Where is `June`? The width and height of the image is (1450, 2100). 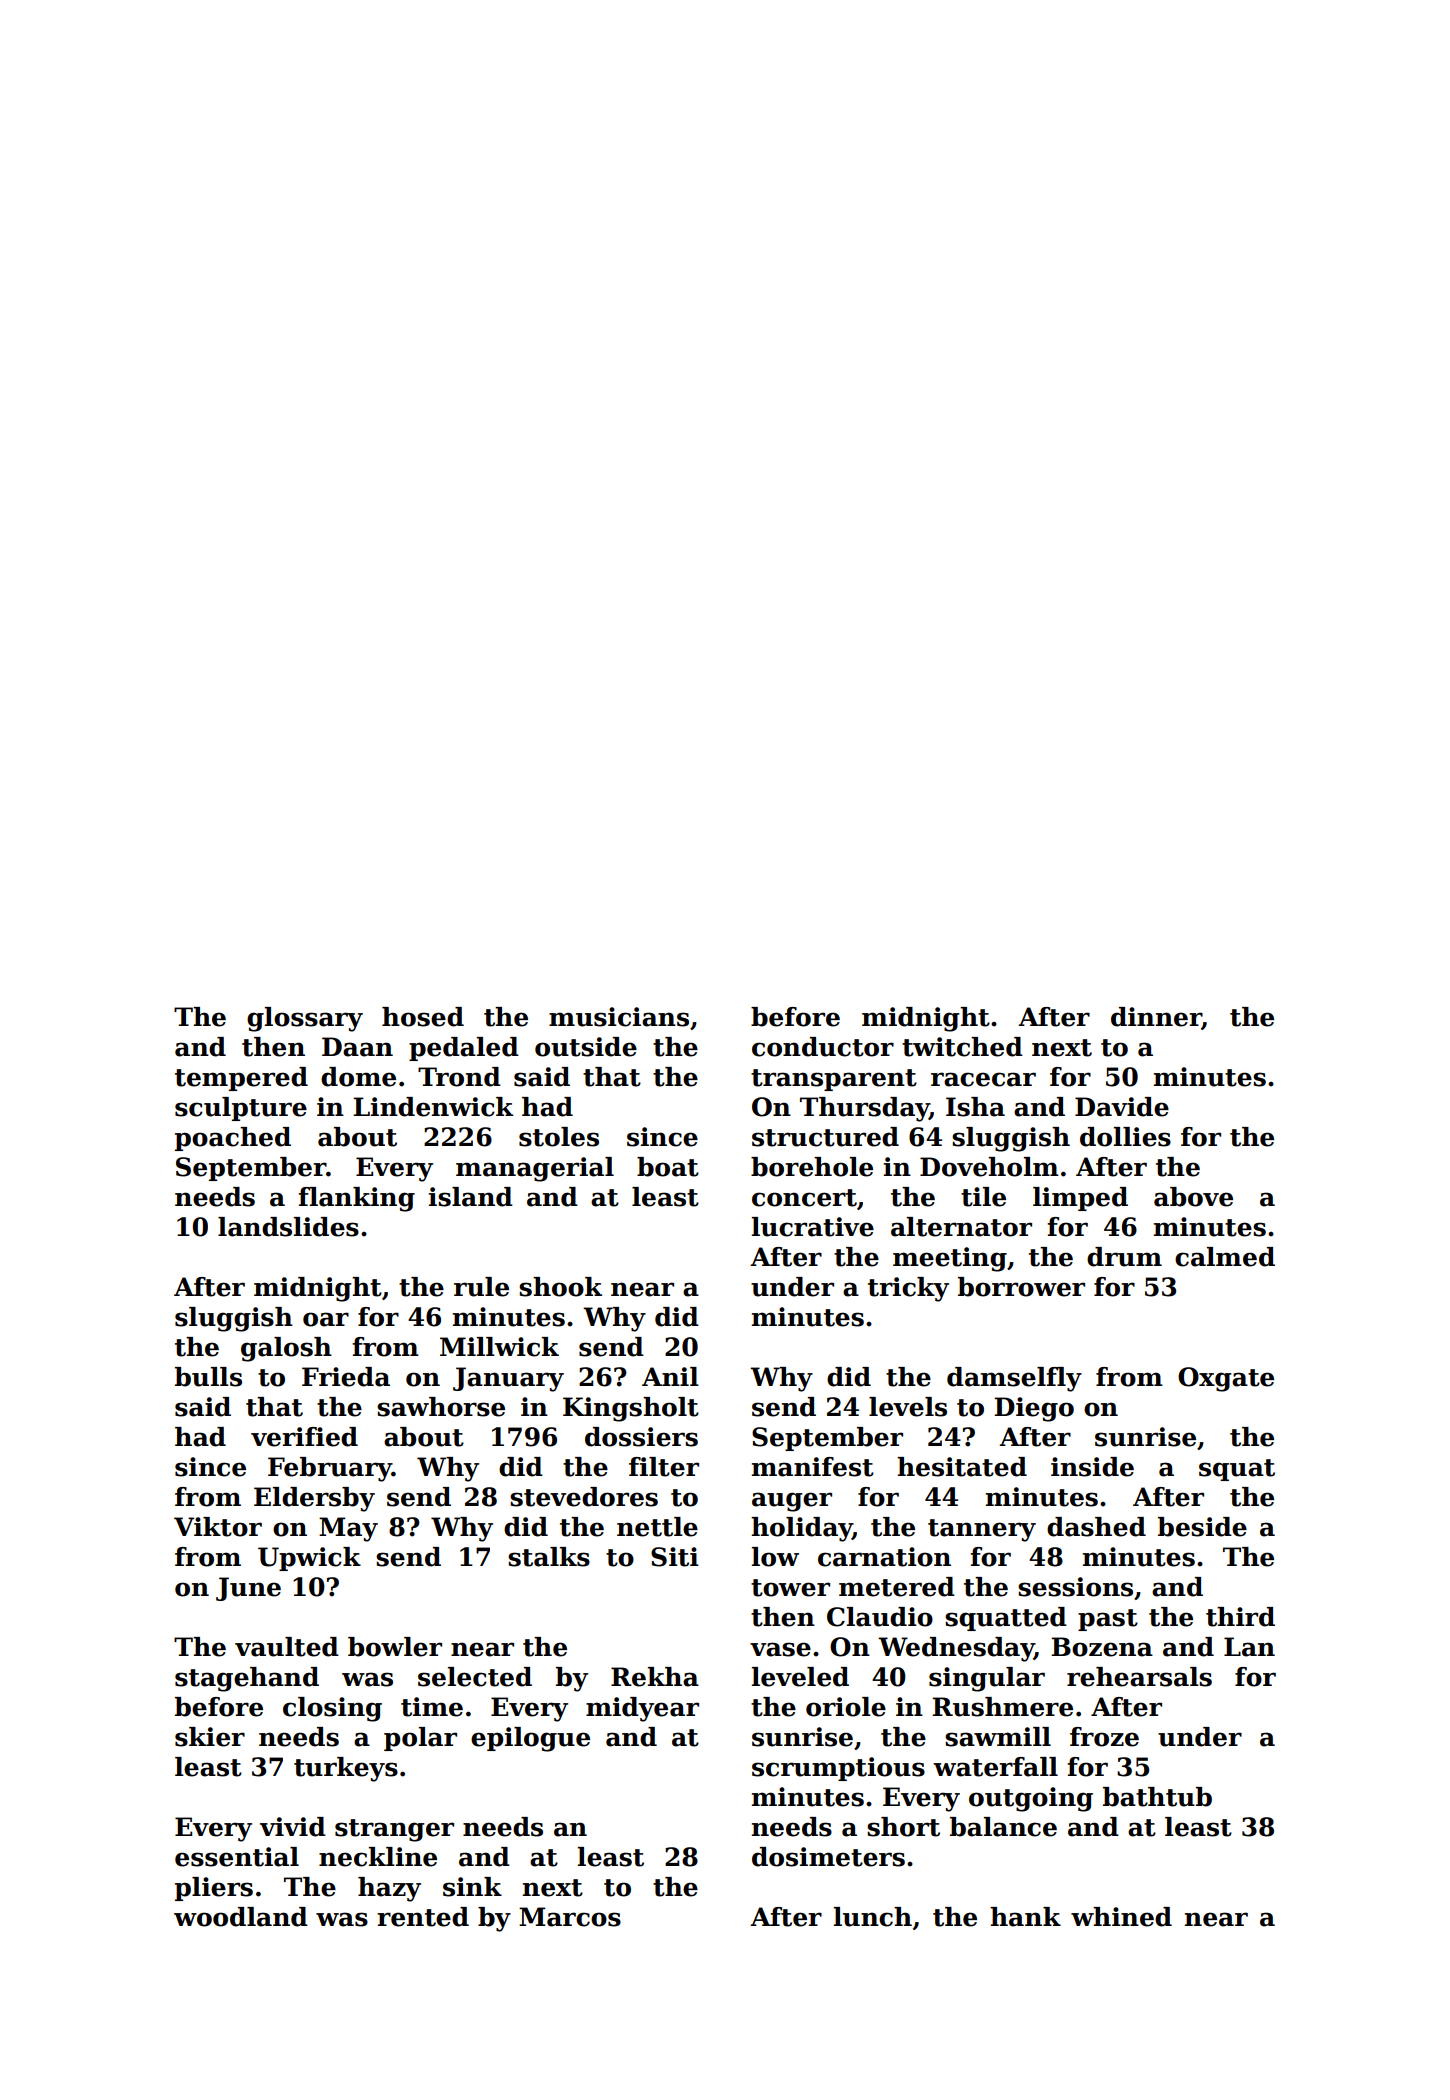
June is located at coordinates (248, 1589).
